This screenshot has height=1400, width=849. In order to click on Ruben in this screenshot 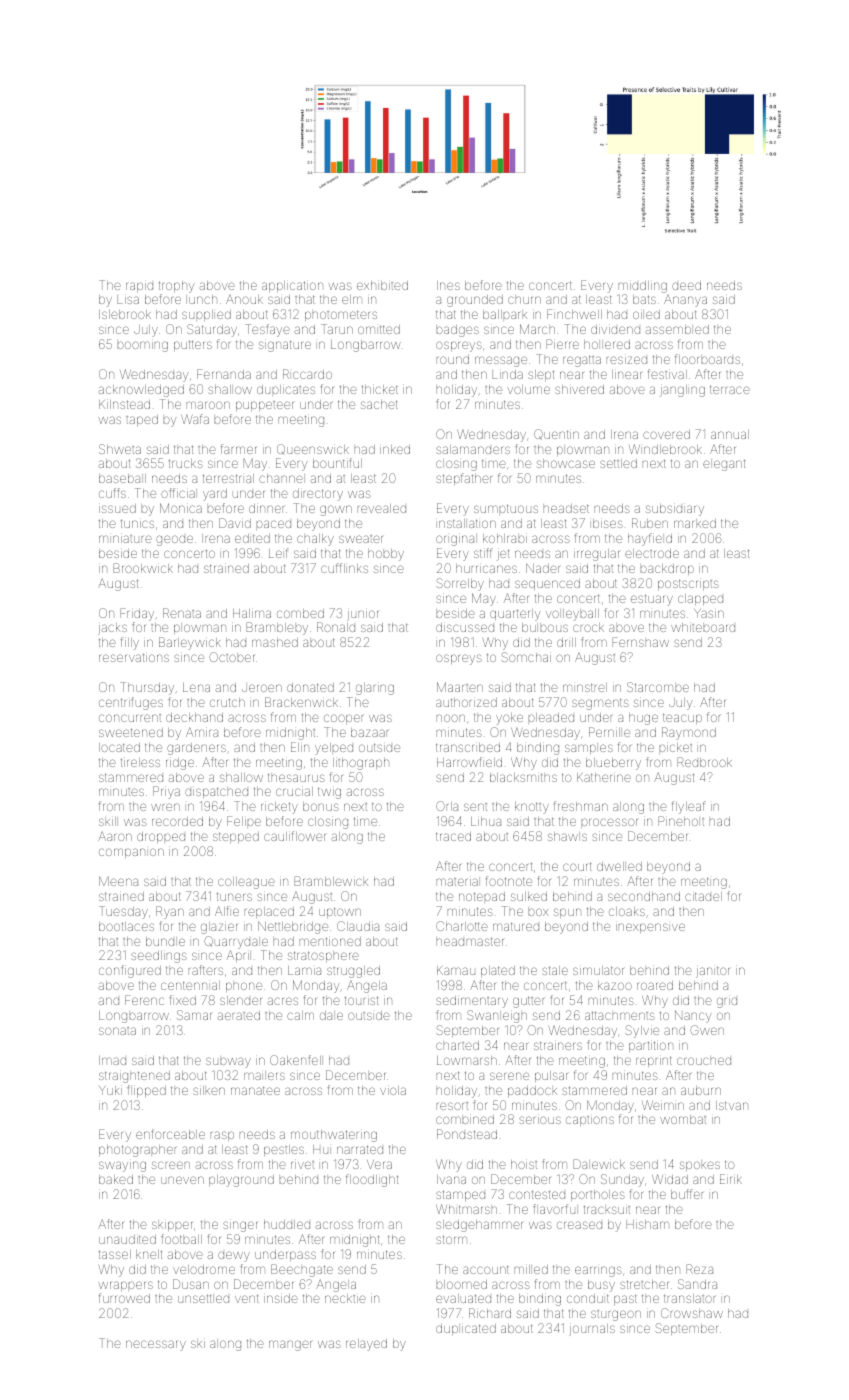, I will do `click(650, 523)`.
